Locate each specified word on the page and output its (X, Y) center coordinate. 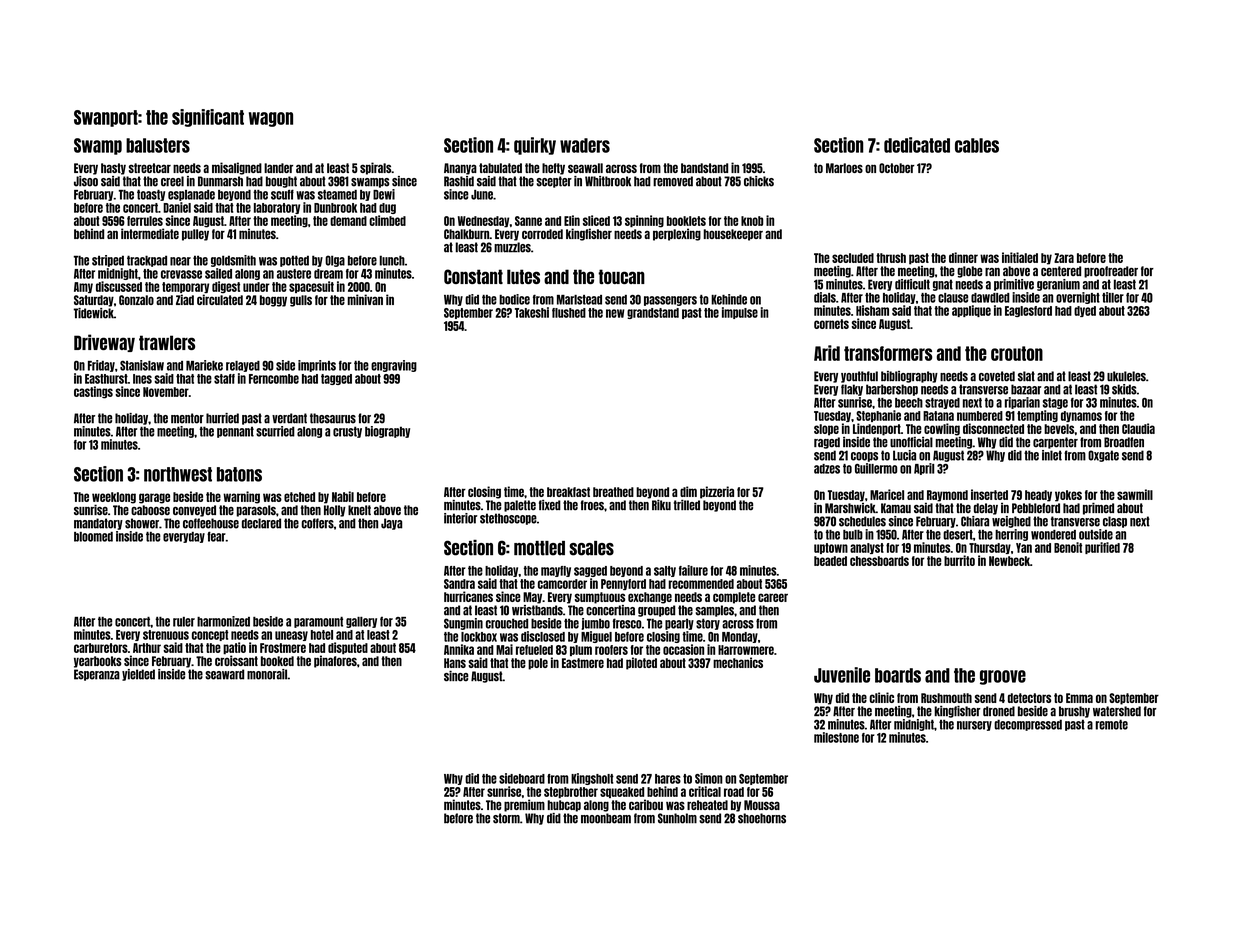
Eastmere (583, 663)
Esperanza (97, 675)
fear (216, 536)
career (773, 597)
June (482, 195)
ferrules (145, 221)
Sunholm (677, 818)
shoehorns (762, 818)
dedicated (917, 145)
